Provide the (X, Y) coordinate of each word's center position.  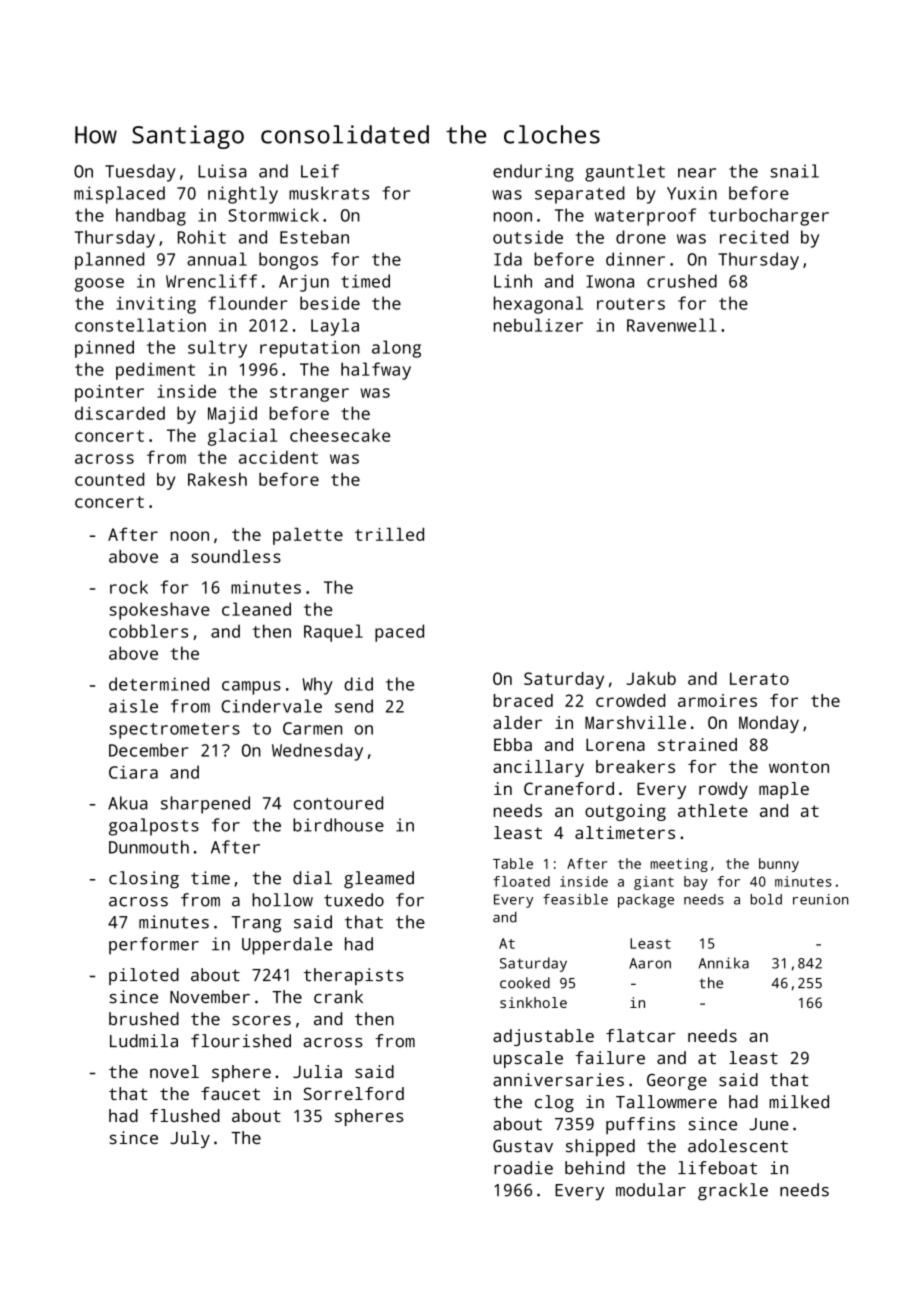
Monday (769, 724)
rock (129, 587)
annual (217, 259)
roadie (523, 1168)
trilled (389, 534)
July (190, 1139)
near (697, 173)
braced (523, 700)
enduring (533, 173)
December (148, 750)
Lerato (759, 678)
